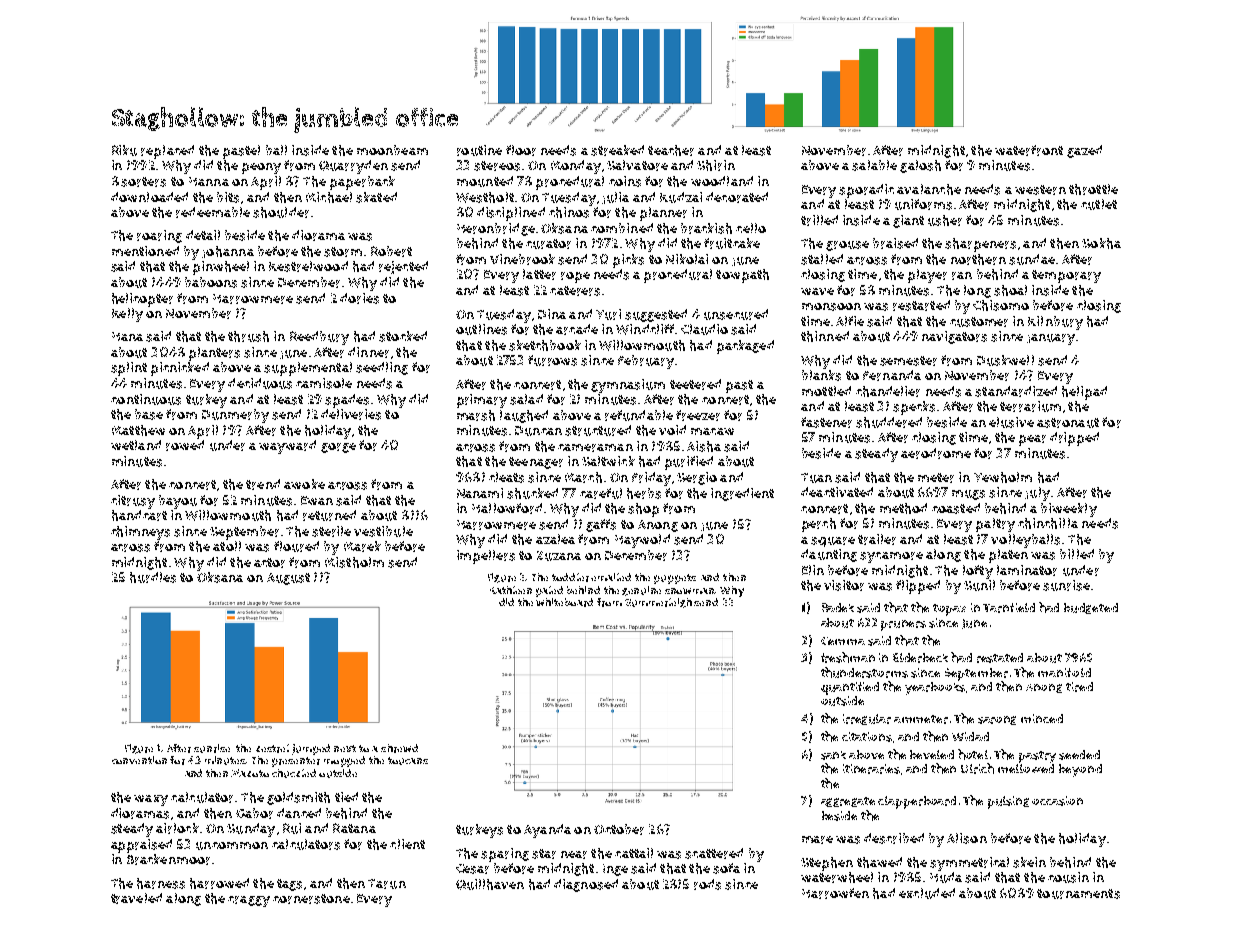 This screenshot has width=1233, height=952. What do you see at coordinates (124, 150) in the screenshot?
I see `Riku` at bounding box center [124, 150].
